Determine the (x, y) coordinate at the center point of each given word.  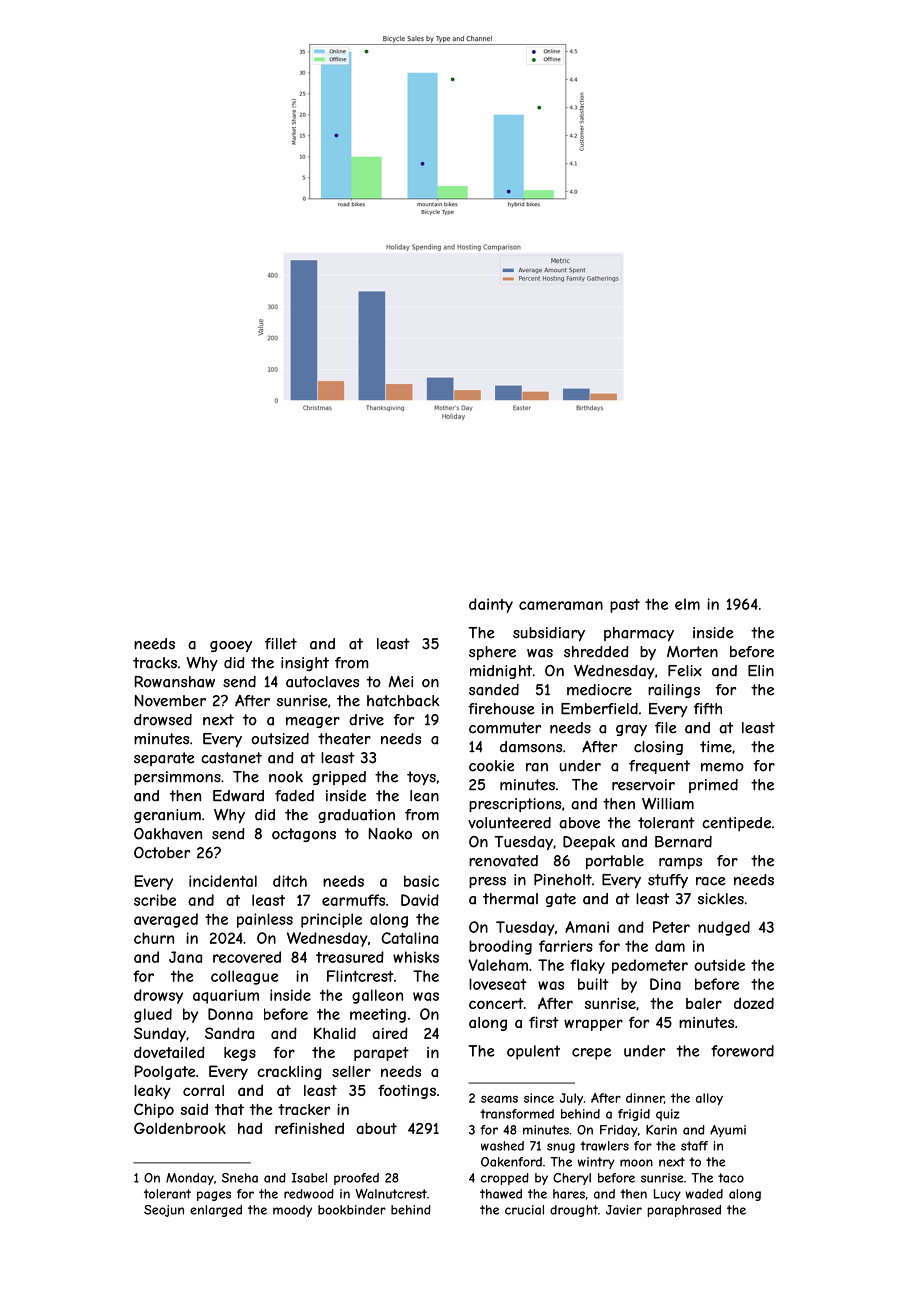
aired (390, 1033)
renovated (503, 861)
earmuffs (353, 900)
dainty (491, 605)
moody (292, 1211)
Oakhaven (168, 834)
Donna (230, 1014)
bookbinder (352, 1210)
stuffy (668, 881)
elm (687, 604)
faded (294, 796)
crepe (591, 1054)
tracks (155, 663)
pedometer (650, 966)
